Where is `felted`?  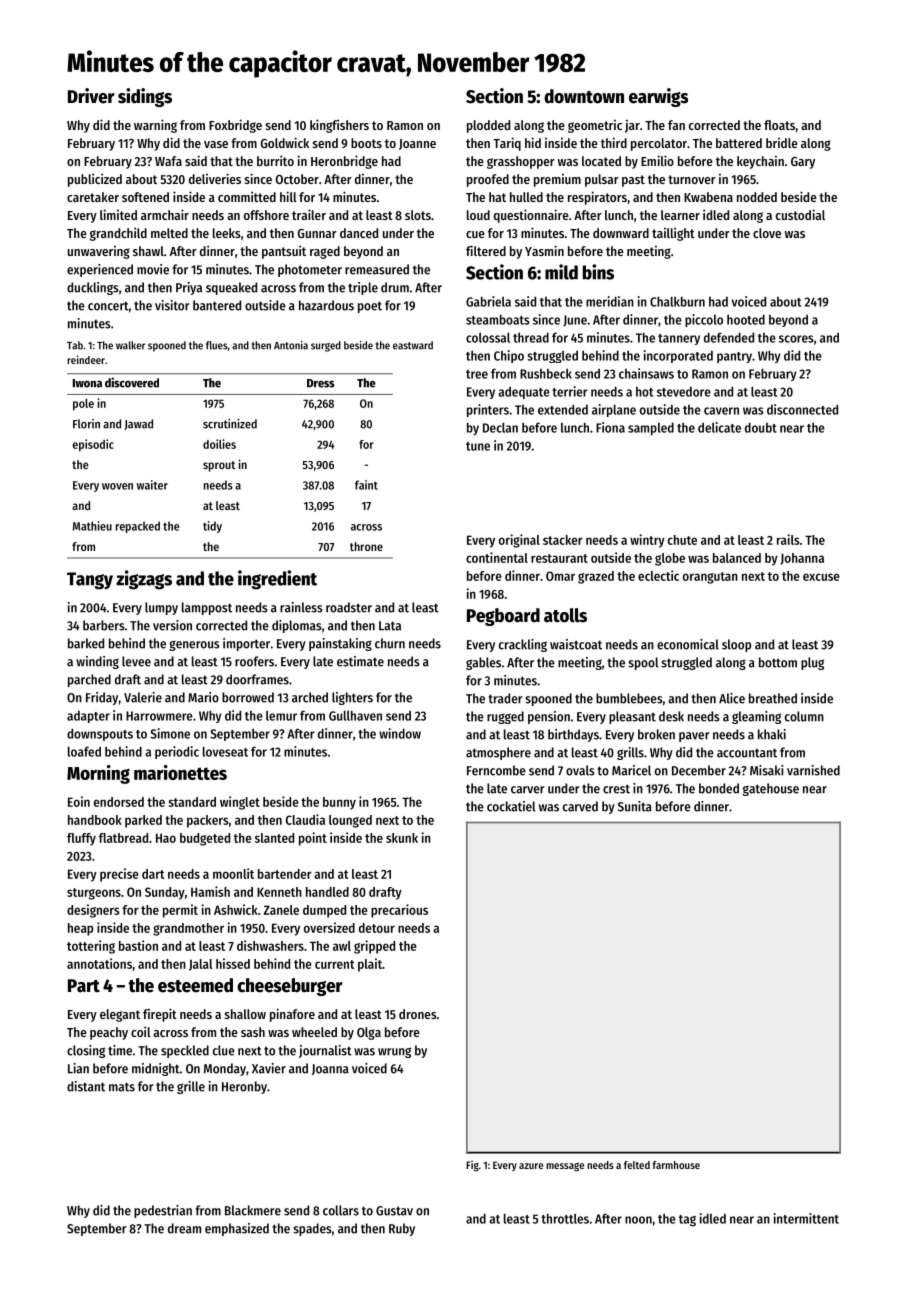
felted is located at coordinates (637, 1165).
